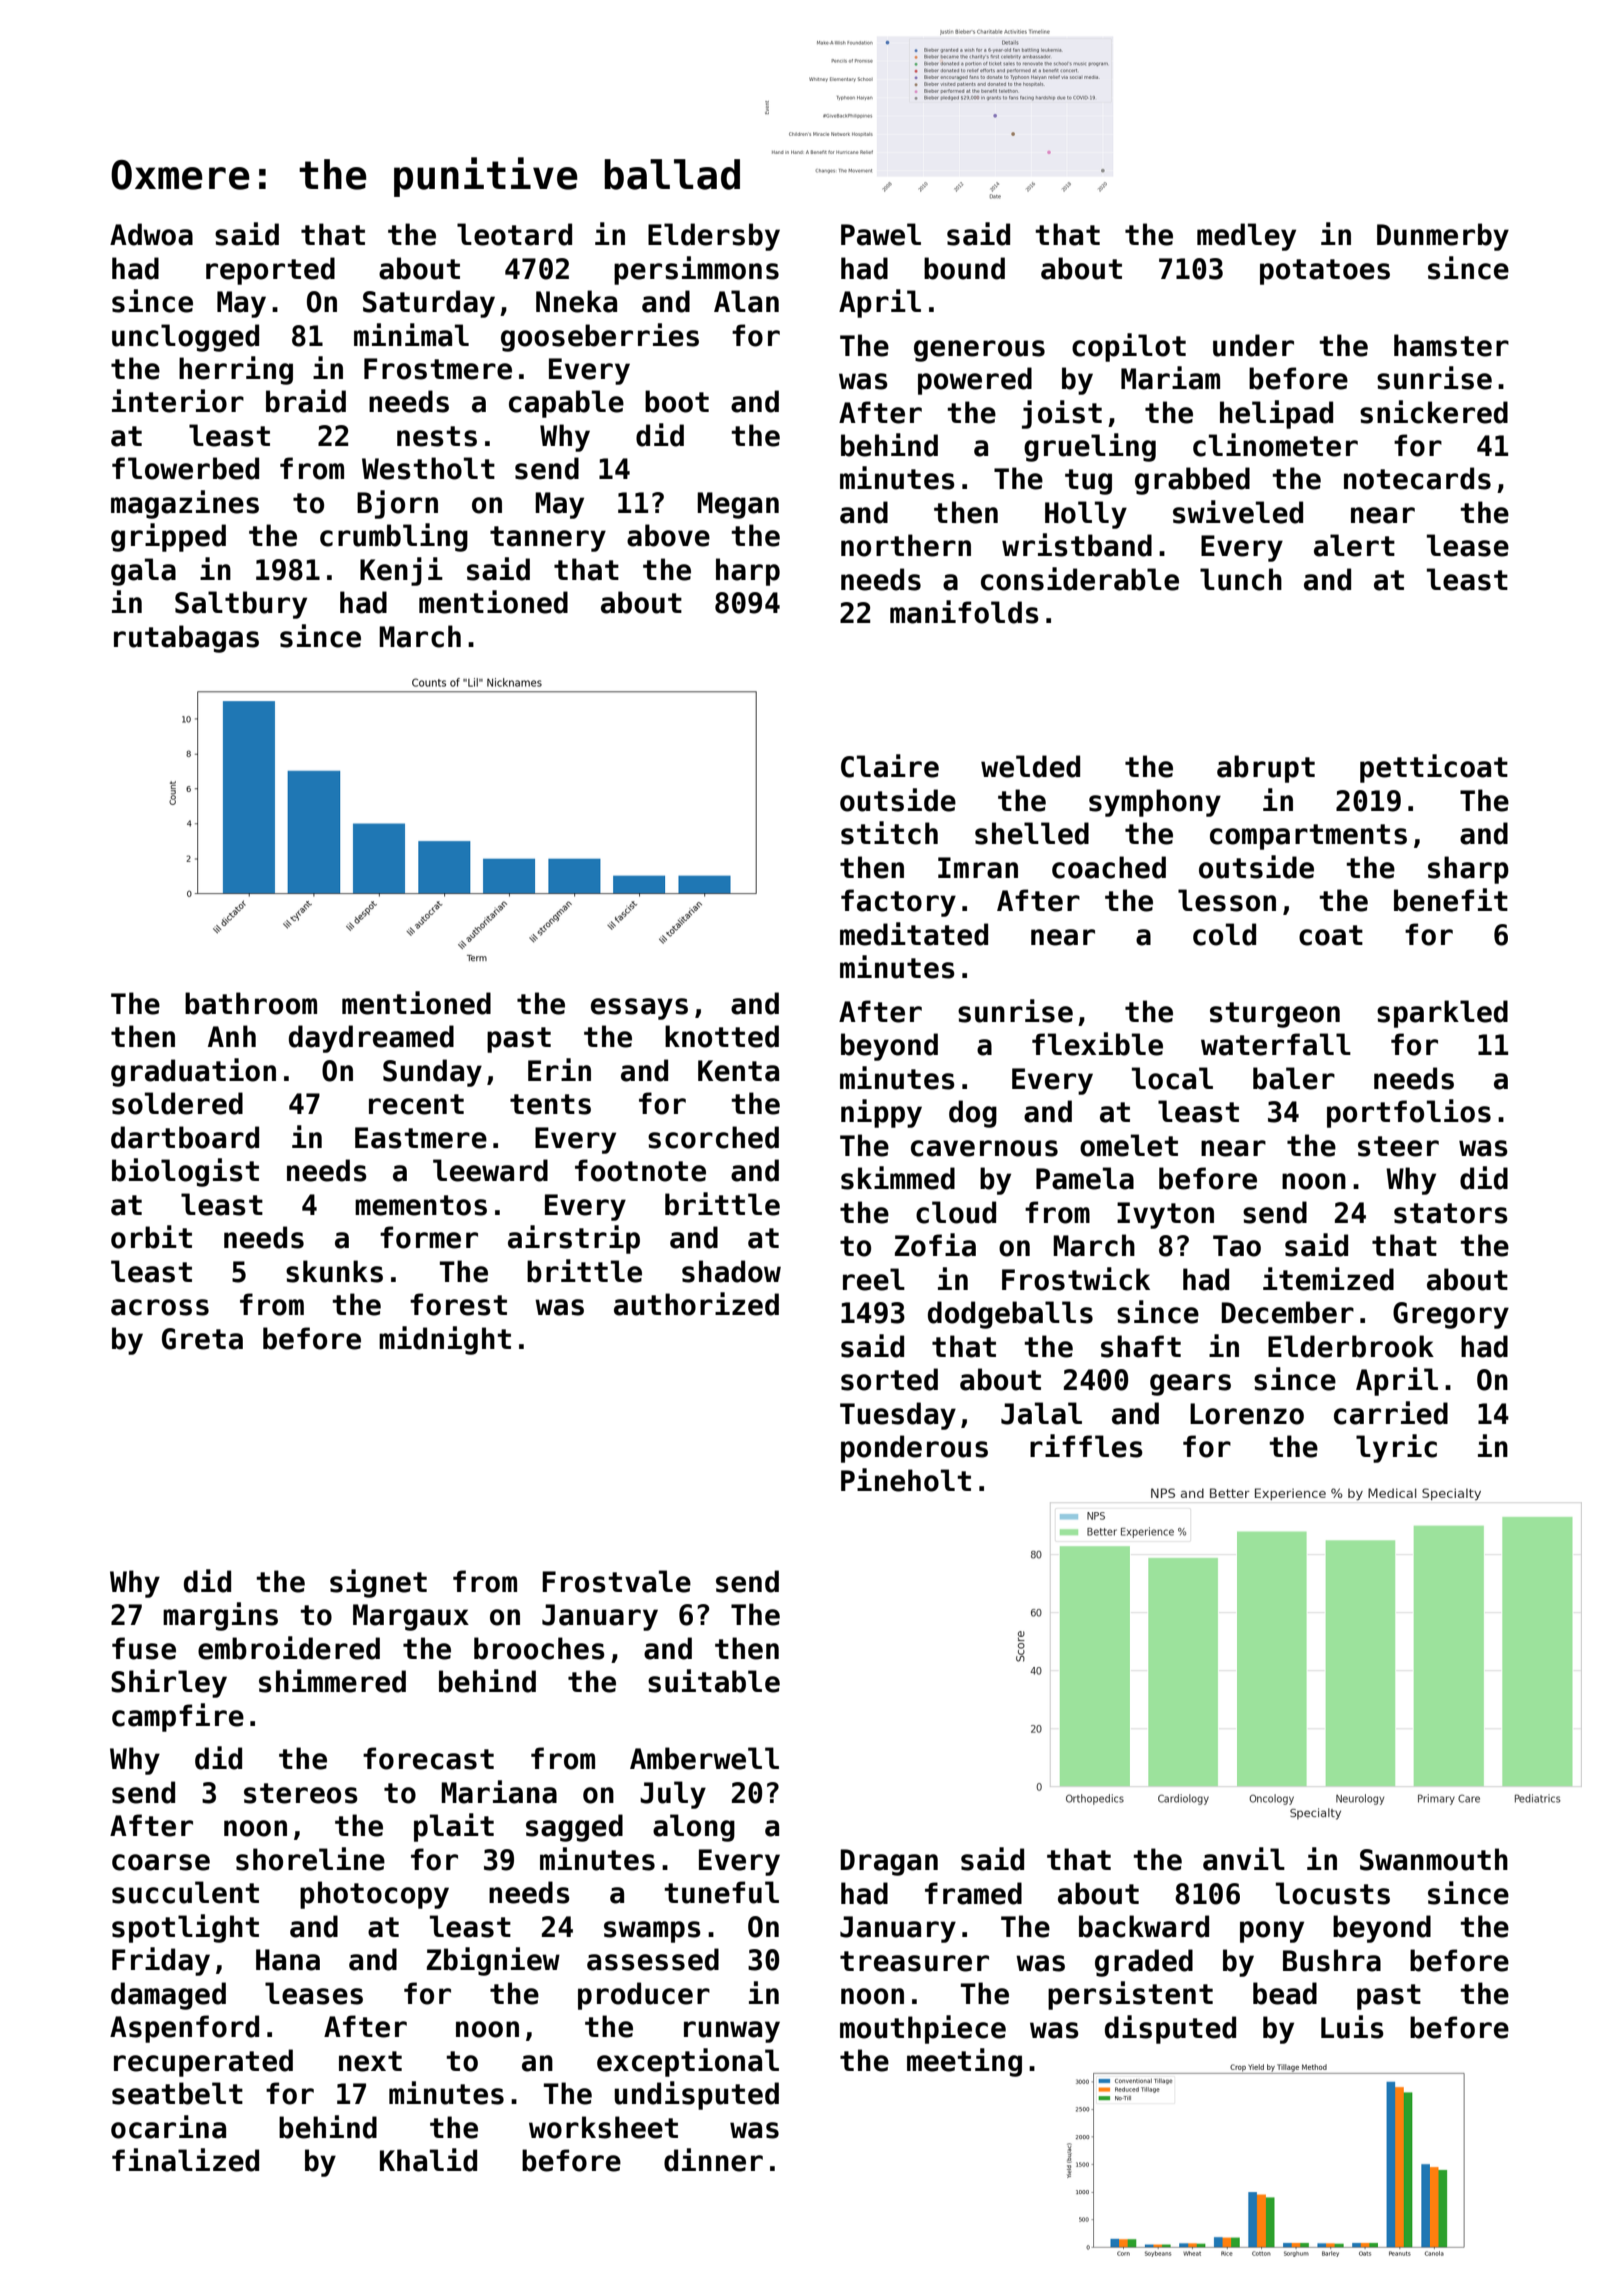  Describe the element at coordinates (490, 1170) in the document. I see `leeward` at that location.
